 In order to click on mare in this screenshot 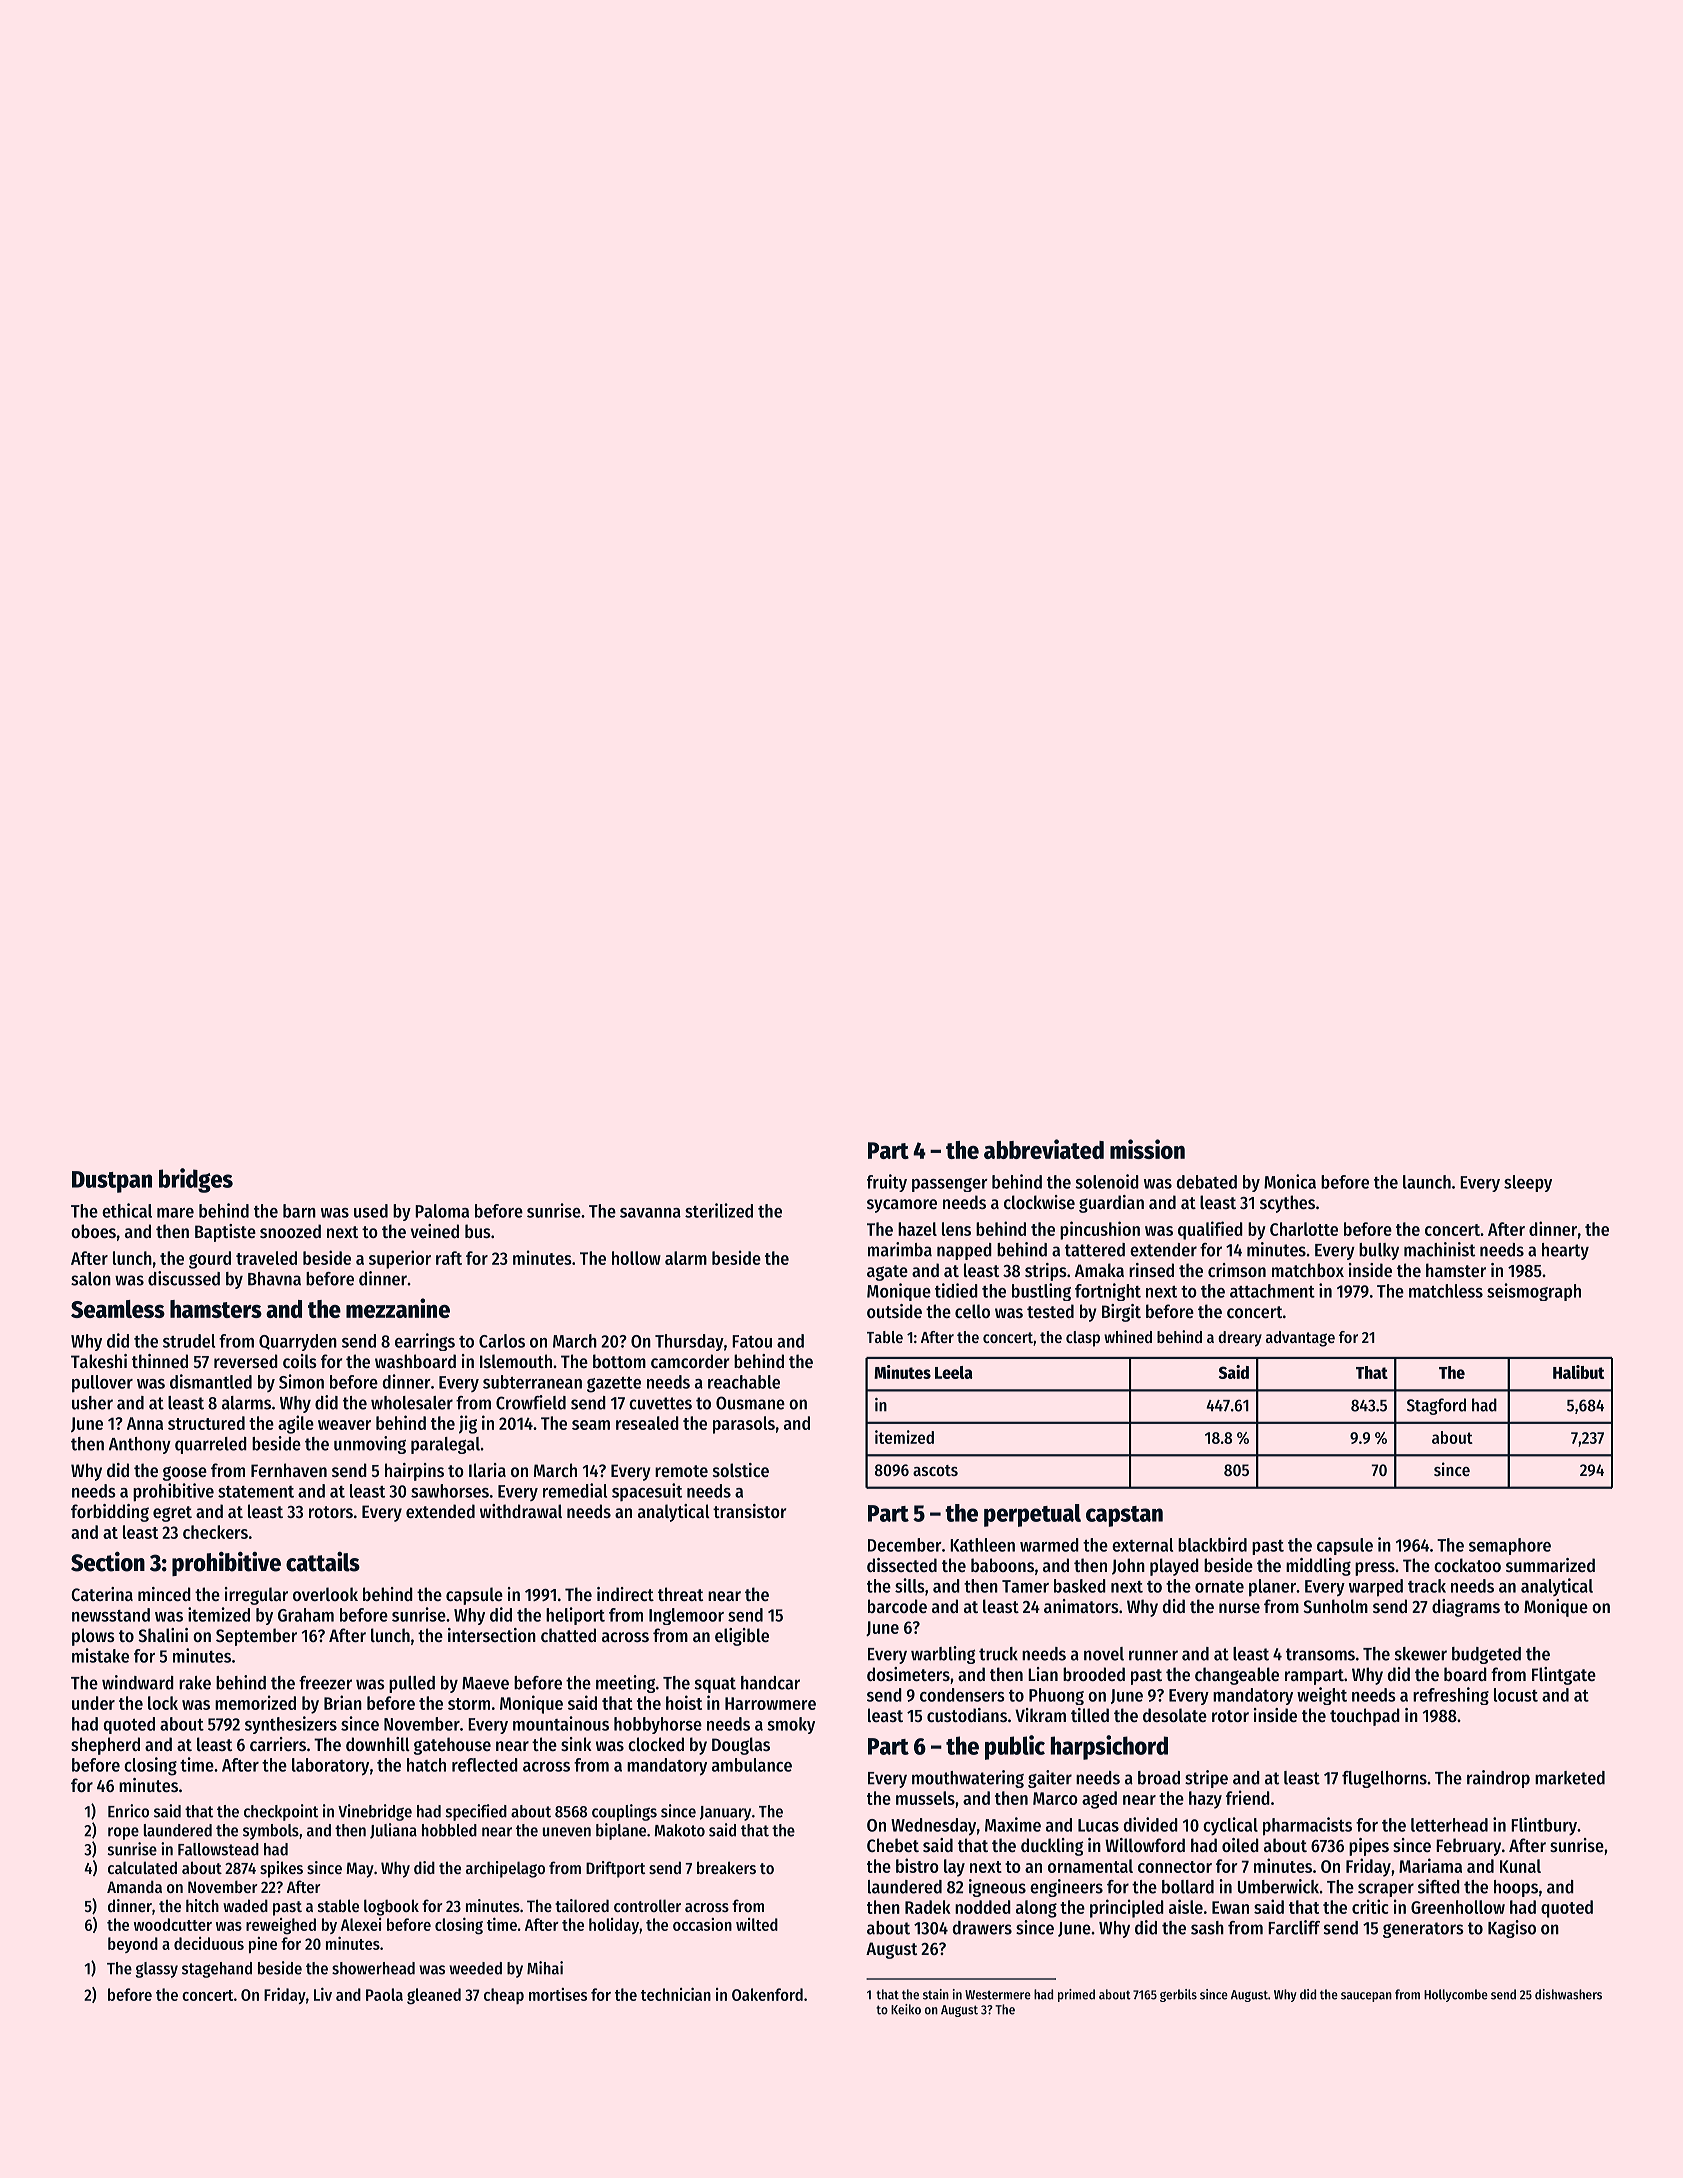, I will do `click(175, 1213)`.
